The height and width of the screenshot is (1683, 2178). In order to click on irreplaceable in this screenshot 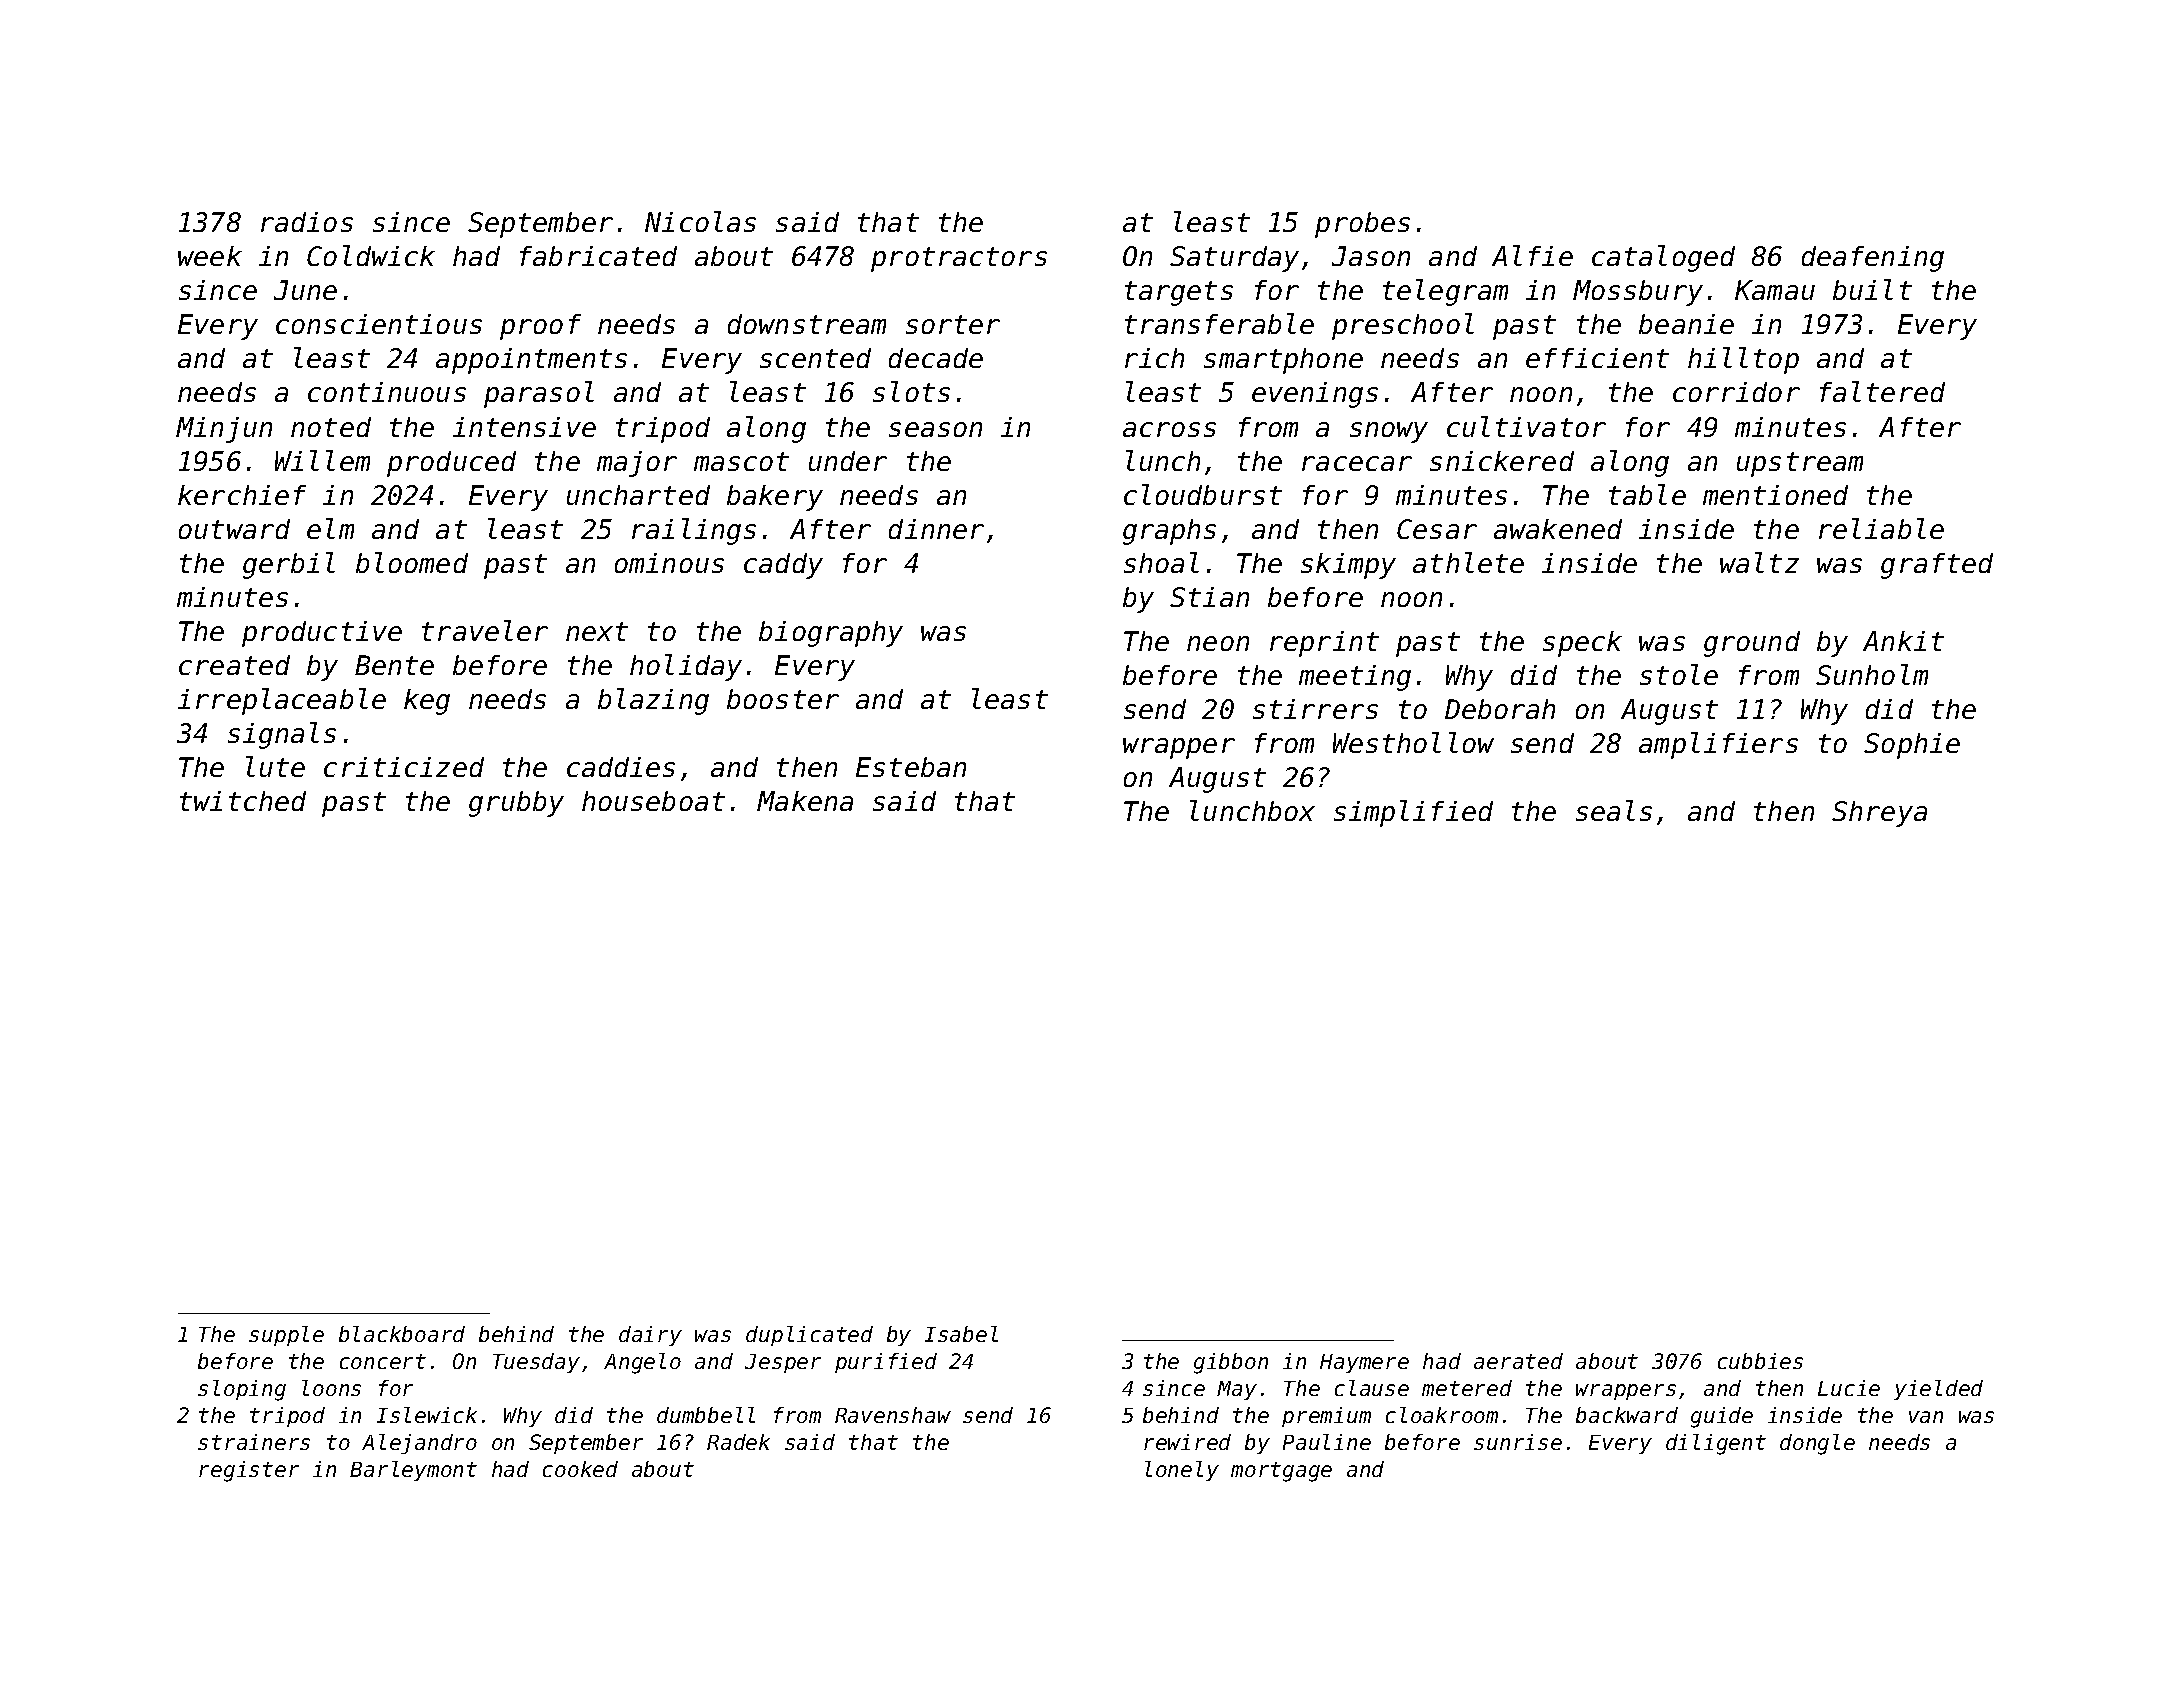, I will do `click(282, 701)`.
